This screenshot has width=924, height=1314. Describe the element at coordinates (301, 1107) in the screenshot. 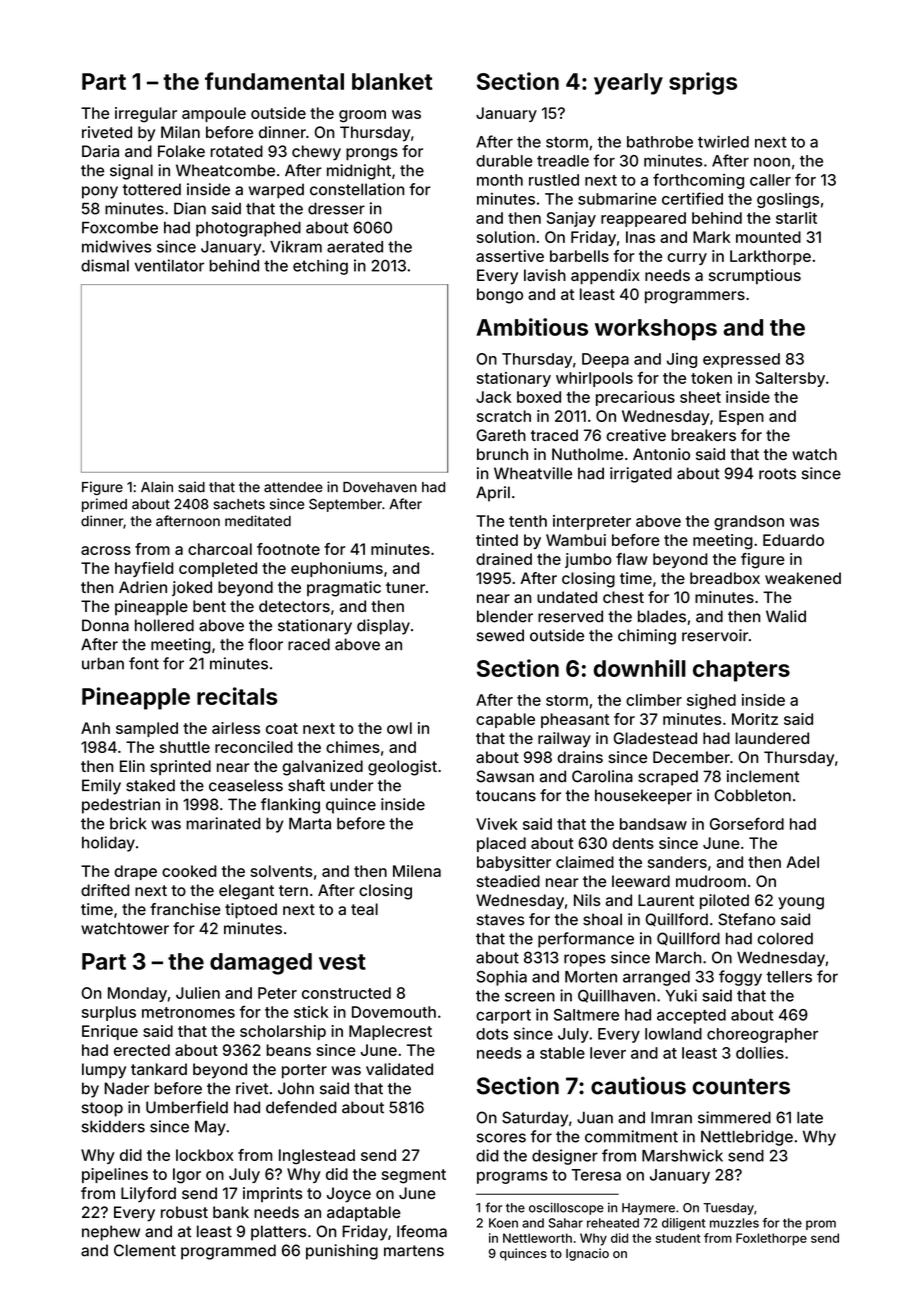

I see `defended` at that location.
